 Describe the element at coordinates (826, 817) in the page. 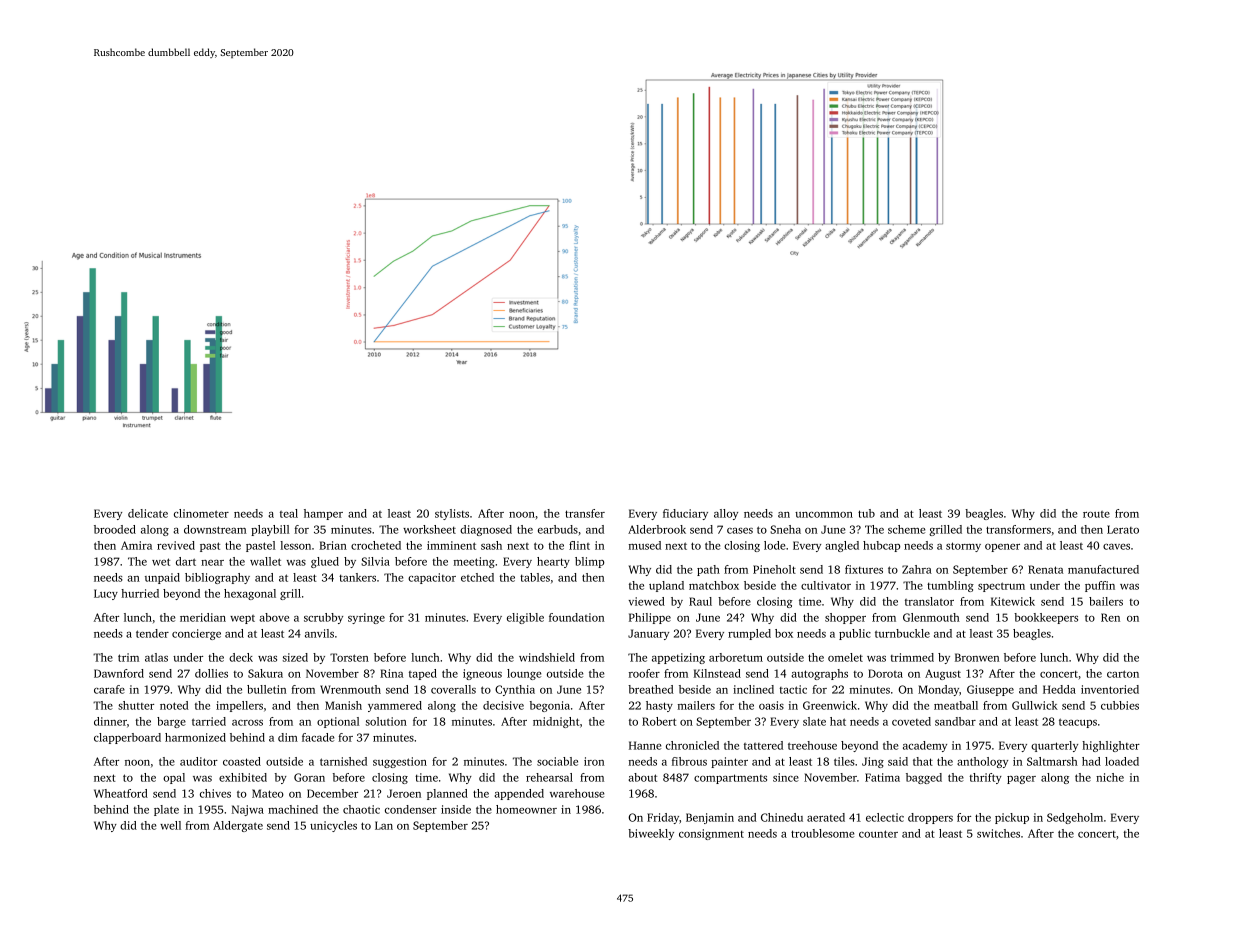

I see `aerated` at that location.
